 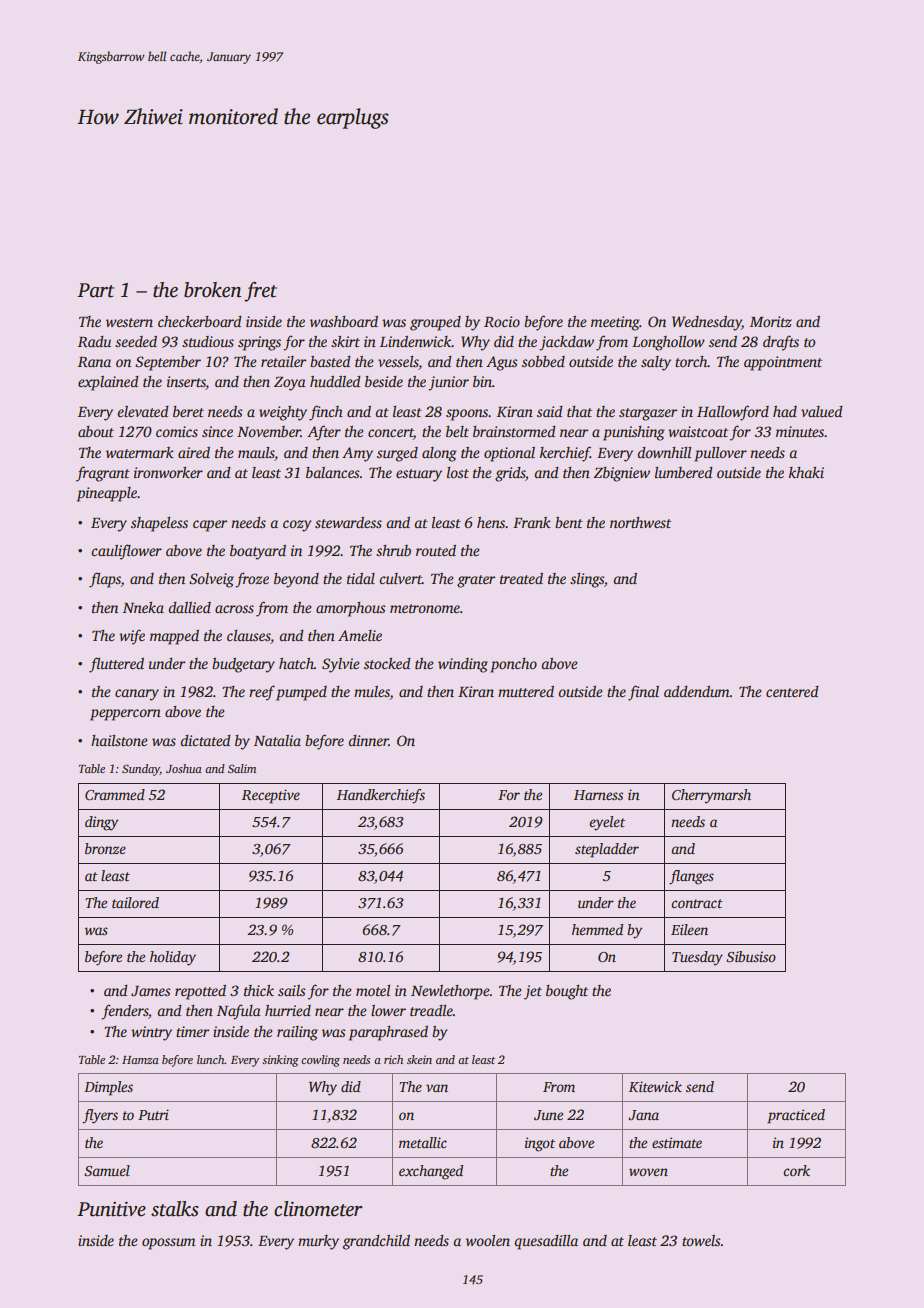 I want to click on fragrant, so click(x=103, y=474).
